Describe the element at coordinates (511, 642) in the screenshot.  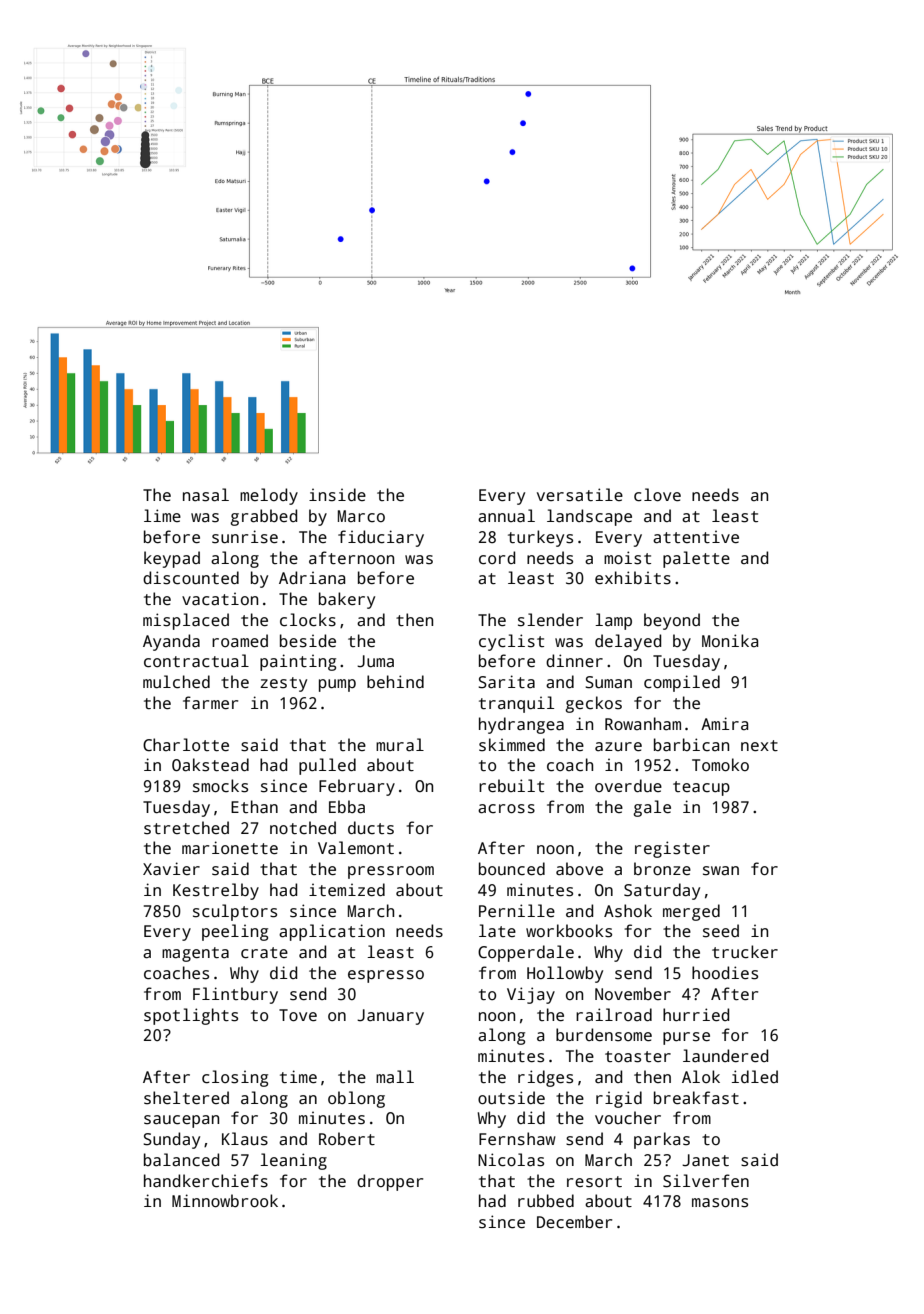
I see `cyclist` at that location.
